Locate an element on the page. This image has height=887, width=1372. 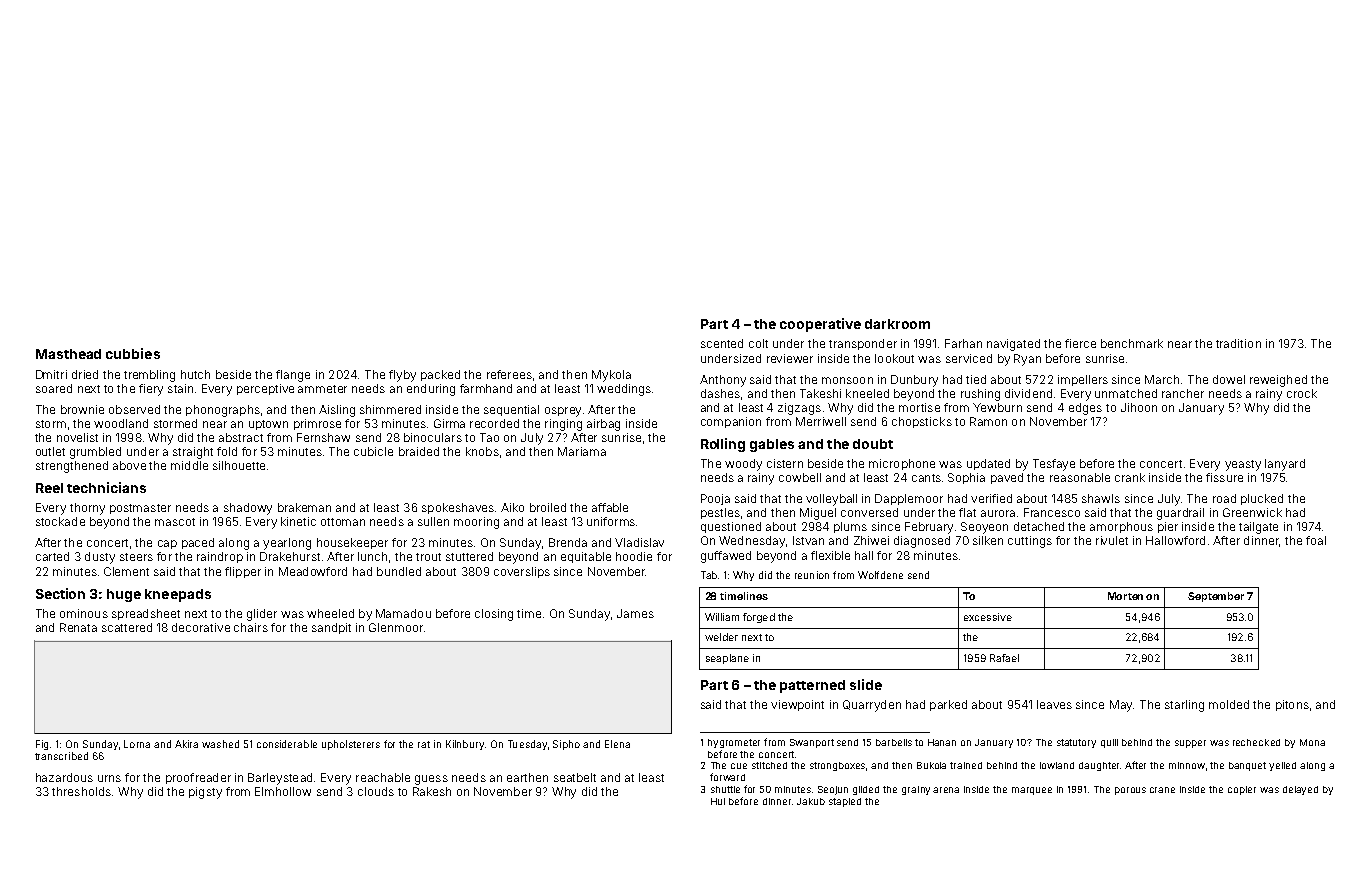
Fernshaw is located at coordinates (323, 437).
